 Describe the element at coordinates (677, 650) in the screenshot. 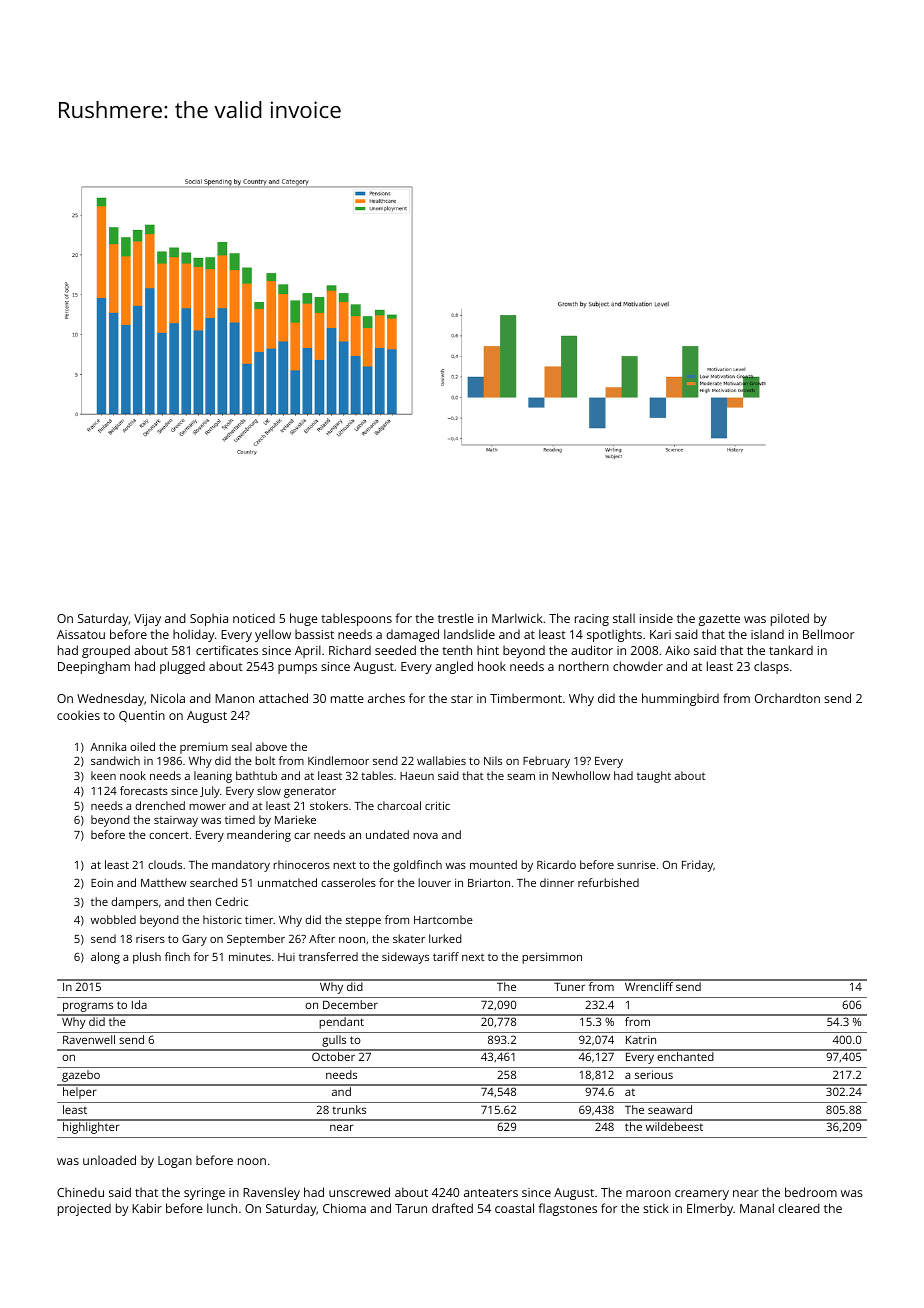

I see `Aiko` at that location.
